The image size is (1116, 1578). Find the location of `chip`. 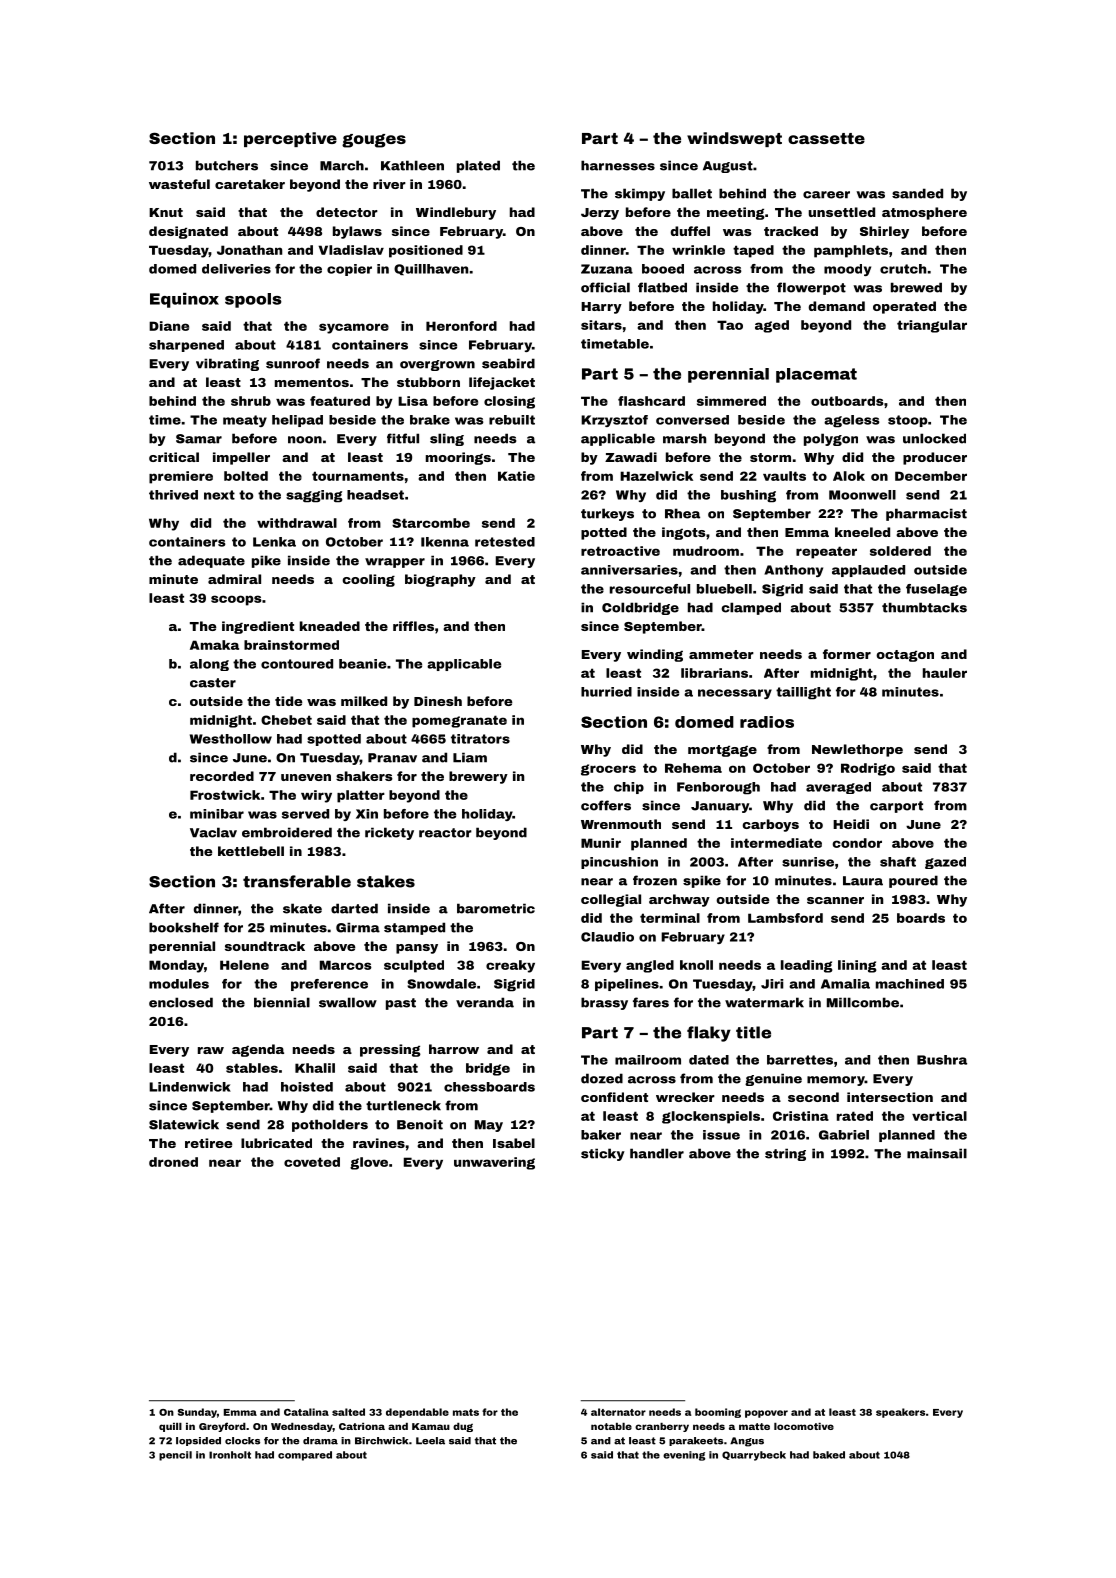

chip is located at coordinates (629, 788).
